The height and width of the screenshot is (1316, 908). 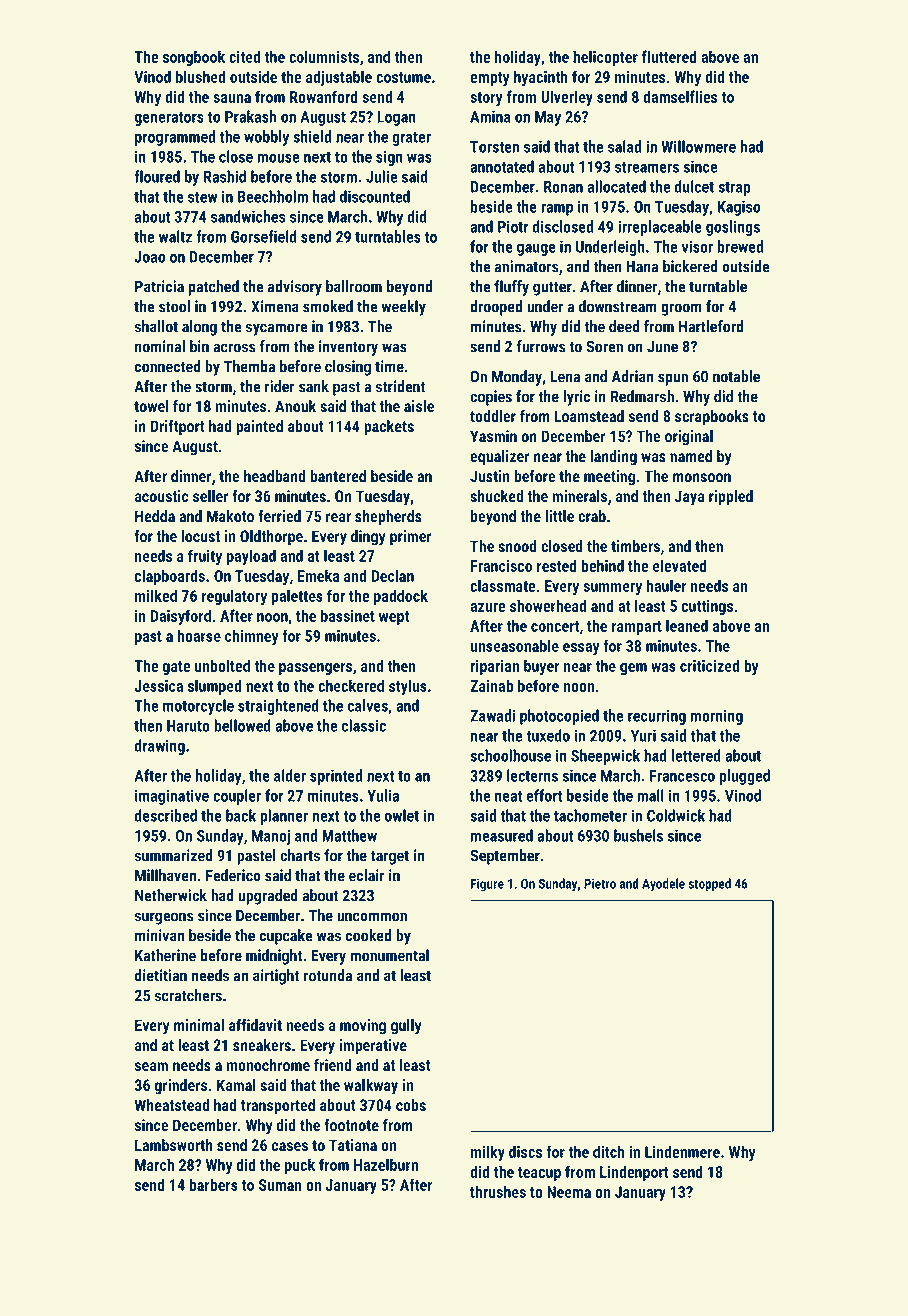 What do you see at coordinates (348, 368) in the screenshot?
I see `closing` at bounding box center [348, 368].
